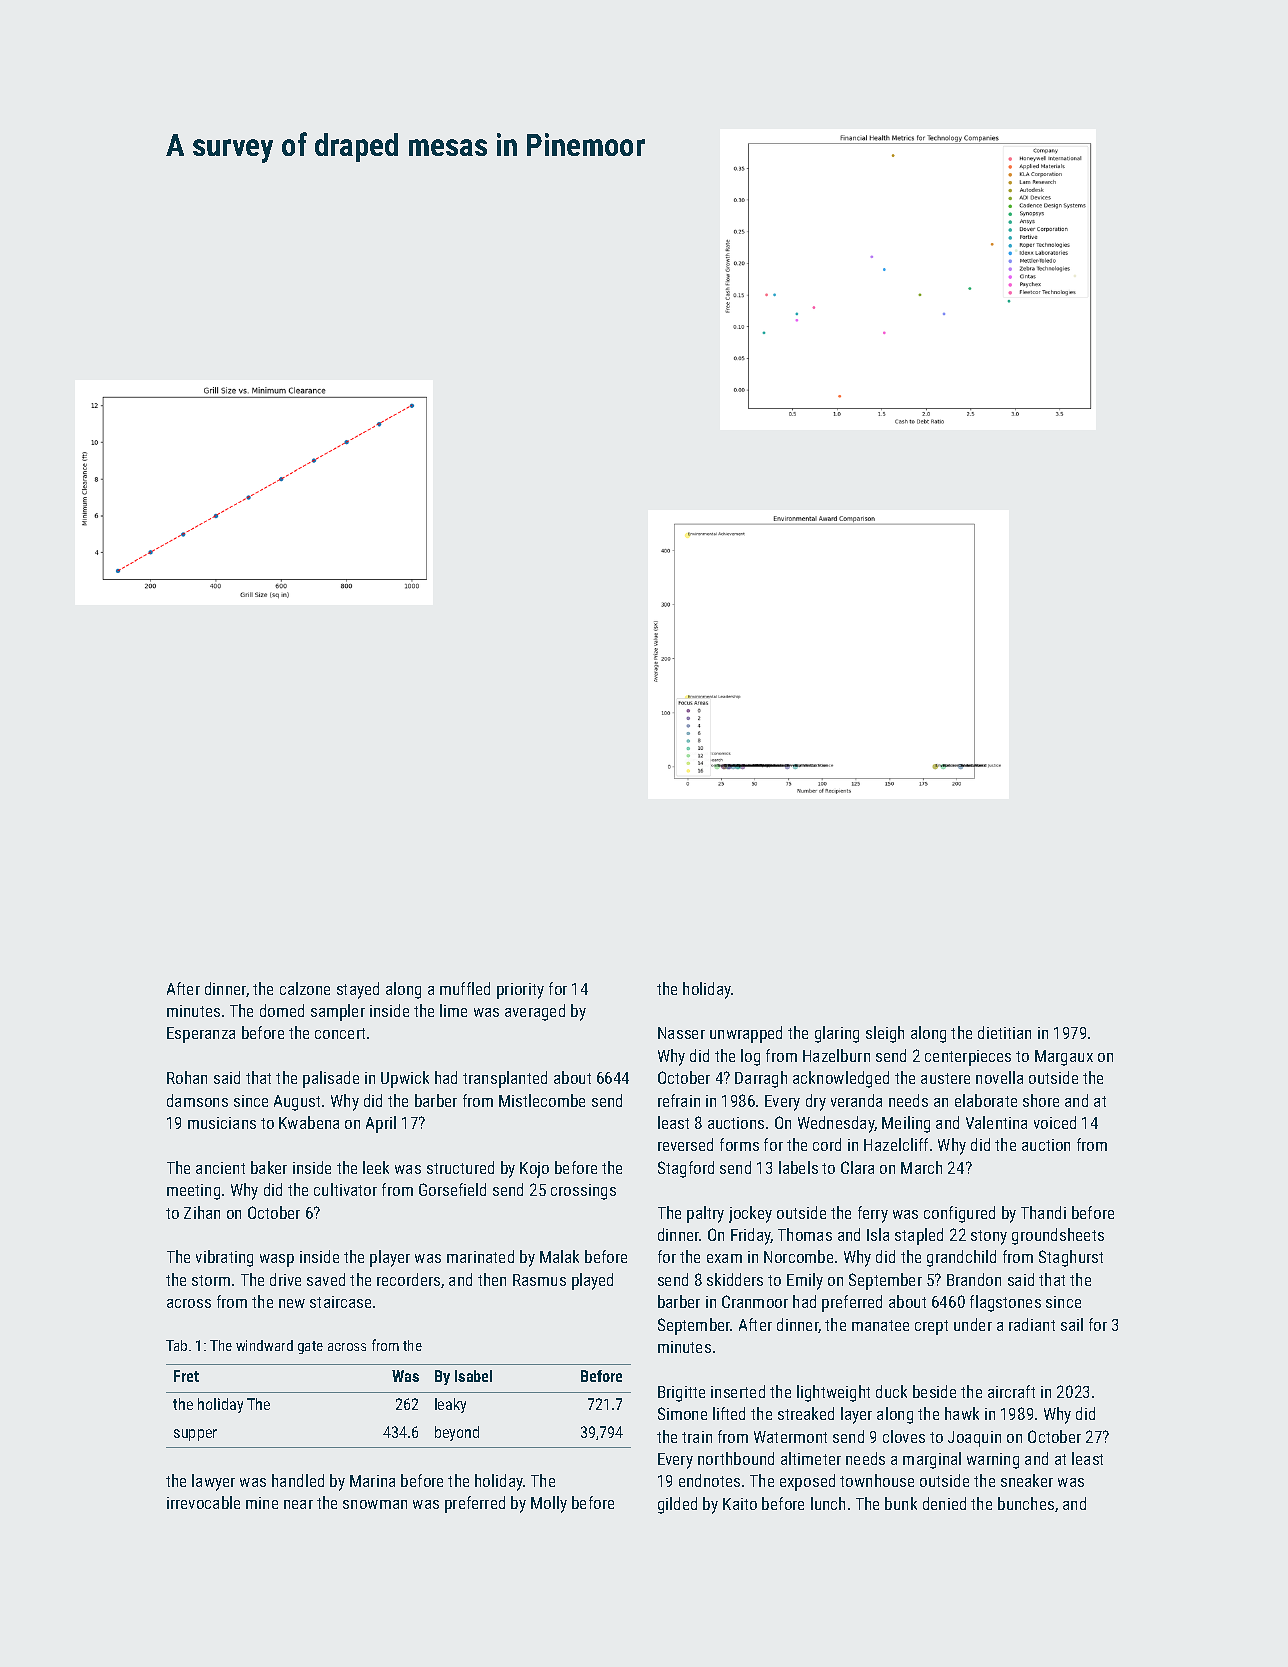 This image has height=1667, width=1288. I want to click on Stagford, so click(686, 1169).
